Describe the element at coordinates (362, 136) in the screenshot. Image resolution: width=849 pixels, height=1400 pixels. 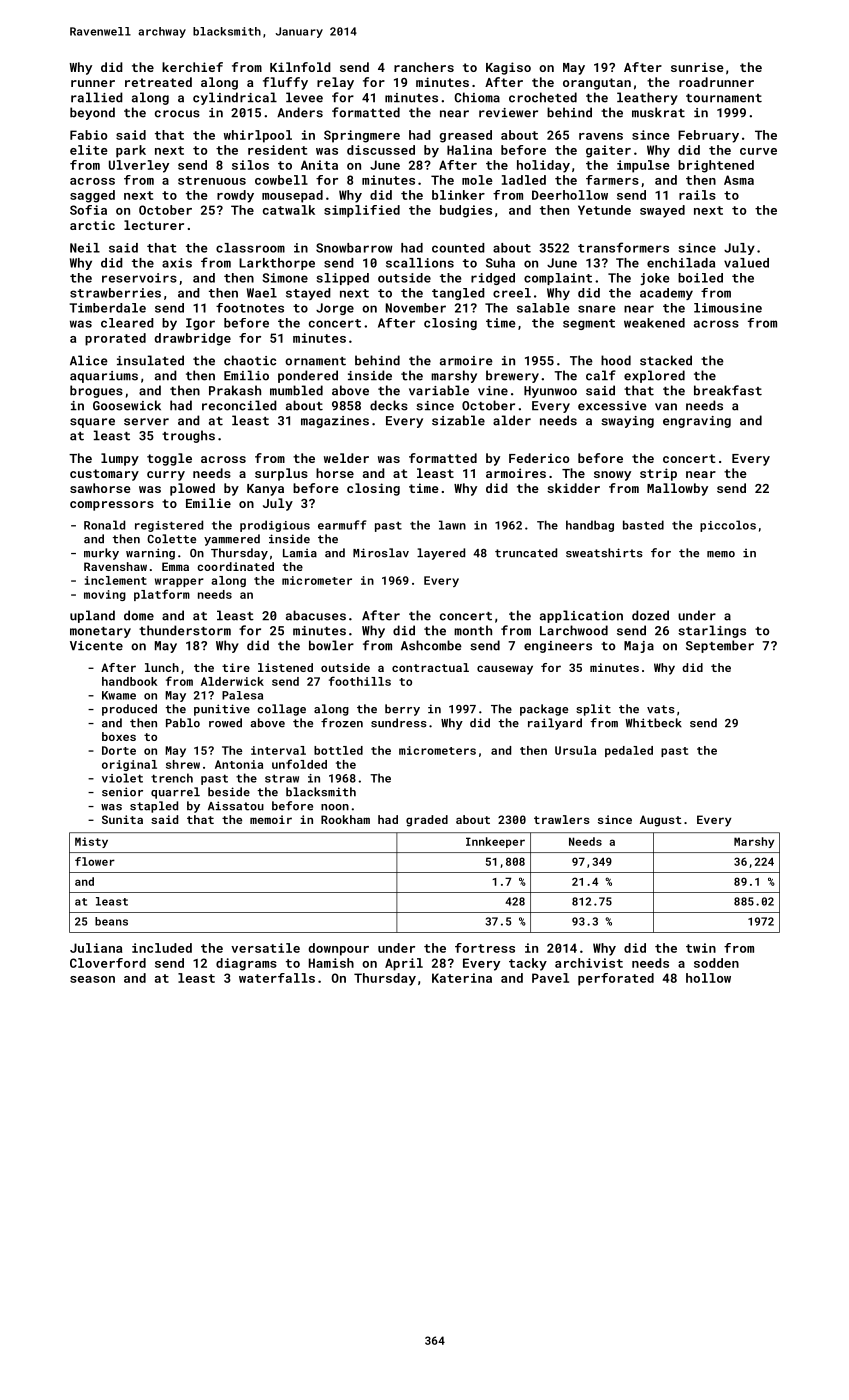
I see `Springmere` at that location.
